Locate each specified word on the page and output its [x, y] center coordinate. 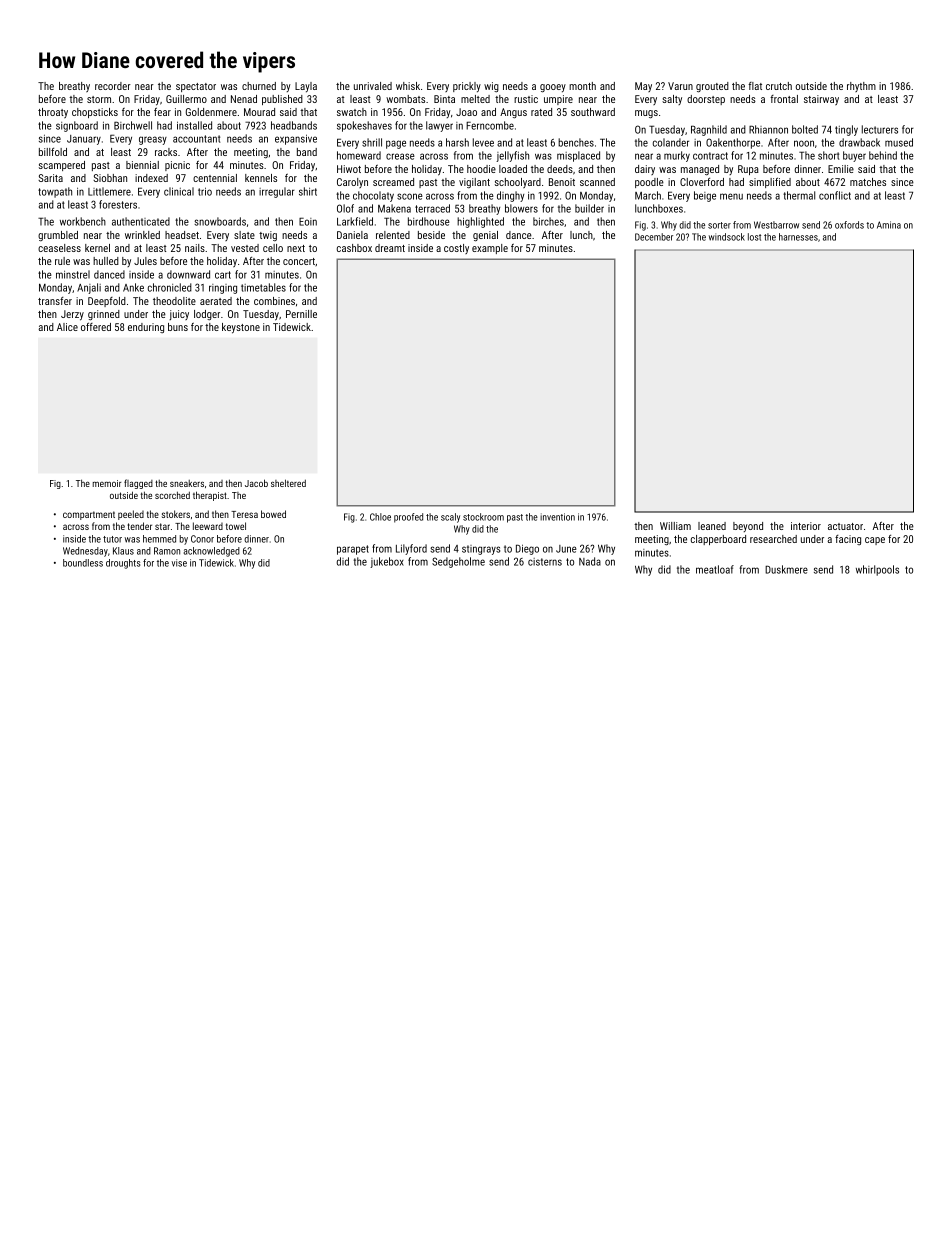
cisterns [545, 562]
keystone [241, 328]
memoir [107, 483]
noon [804, 143]
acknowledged [212, 552]
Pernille [301, 314]
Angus [513, 113]
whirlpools [877, 570]
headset [182, 235]
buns [178, 327]
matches [868, 182]
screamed [393, 182]
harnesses [798, 237]
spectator [196, 87]
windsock [727, 237]
